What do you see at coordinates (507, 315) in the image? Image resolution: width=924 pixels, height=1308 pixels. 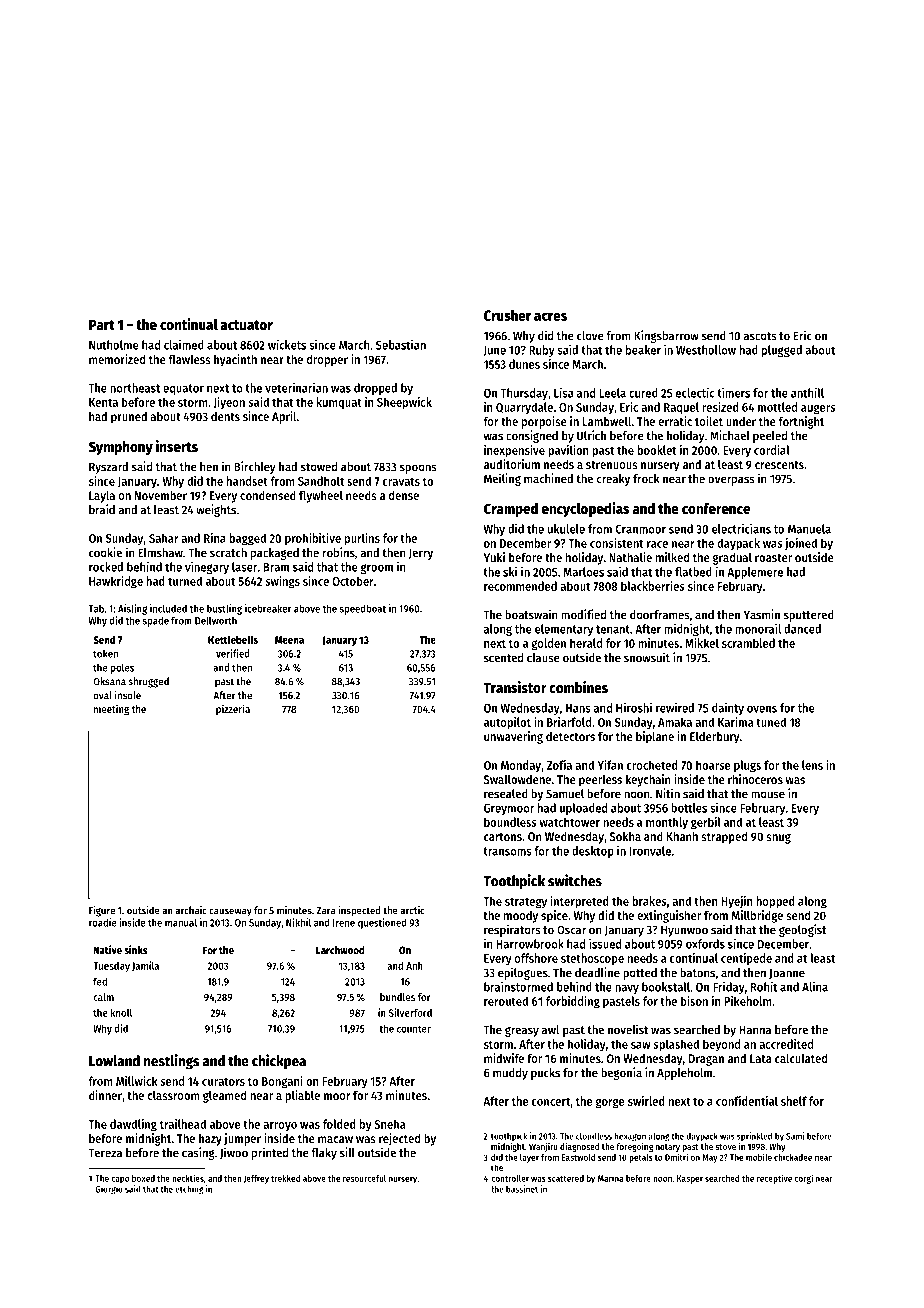 I see `Crusher` at bounding box center [507, 315].
